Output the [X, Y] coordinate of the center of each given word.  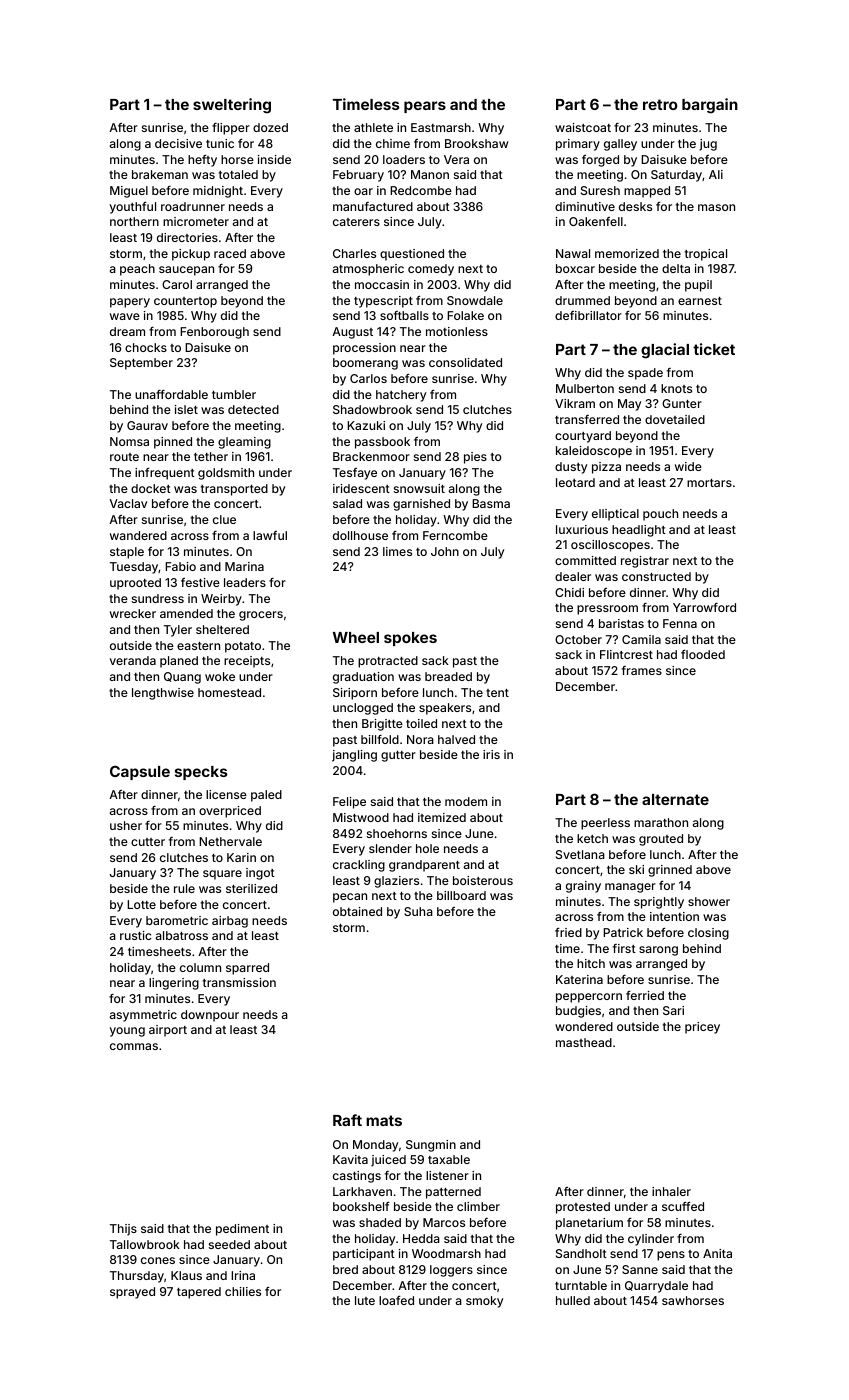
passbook [382, 443]
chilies [243, 1291]
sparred [247, 969]
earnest [700, 301]
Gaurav [147, 425]
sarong [658, 951]
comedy [431, 270]
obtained [357, 911]
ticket [714, 349]
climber [478, 1206]
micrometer [196, 221]
